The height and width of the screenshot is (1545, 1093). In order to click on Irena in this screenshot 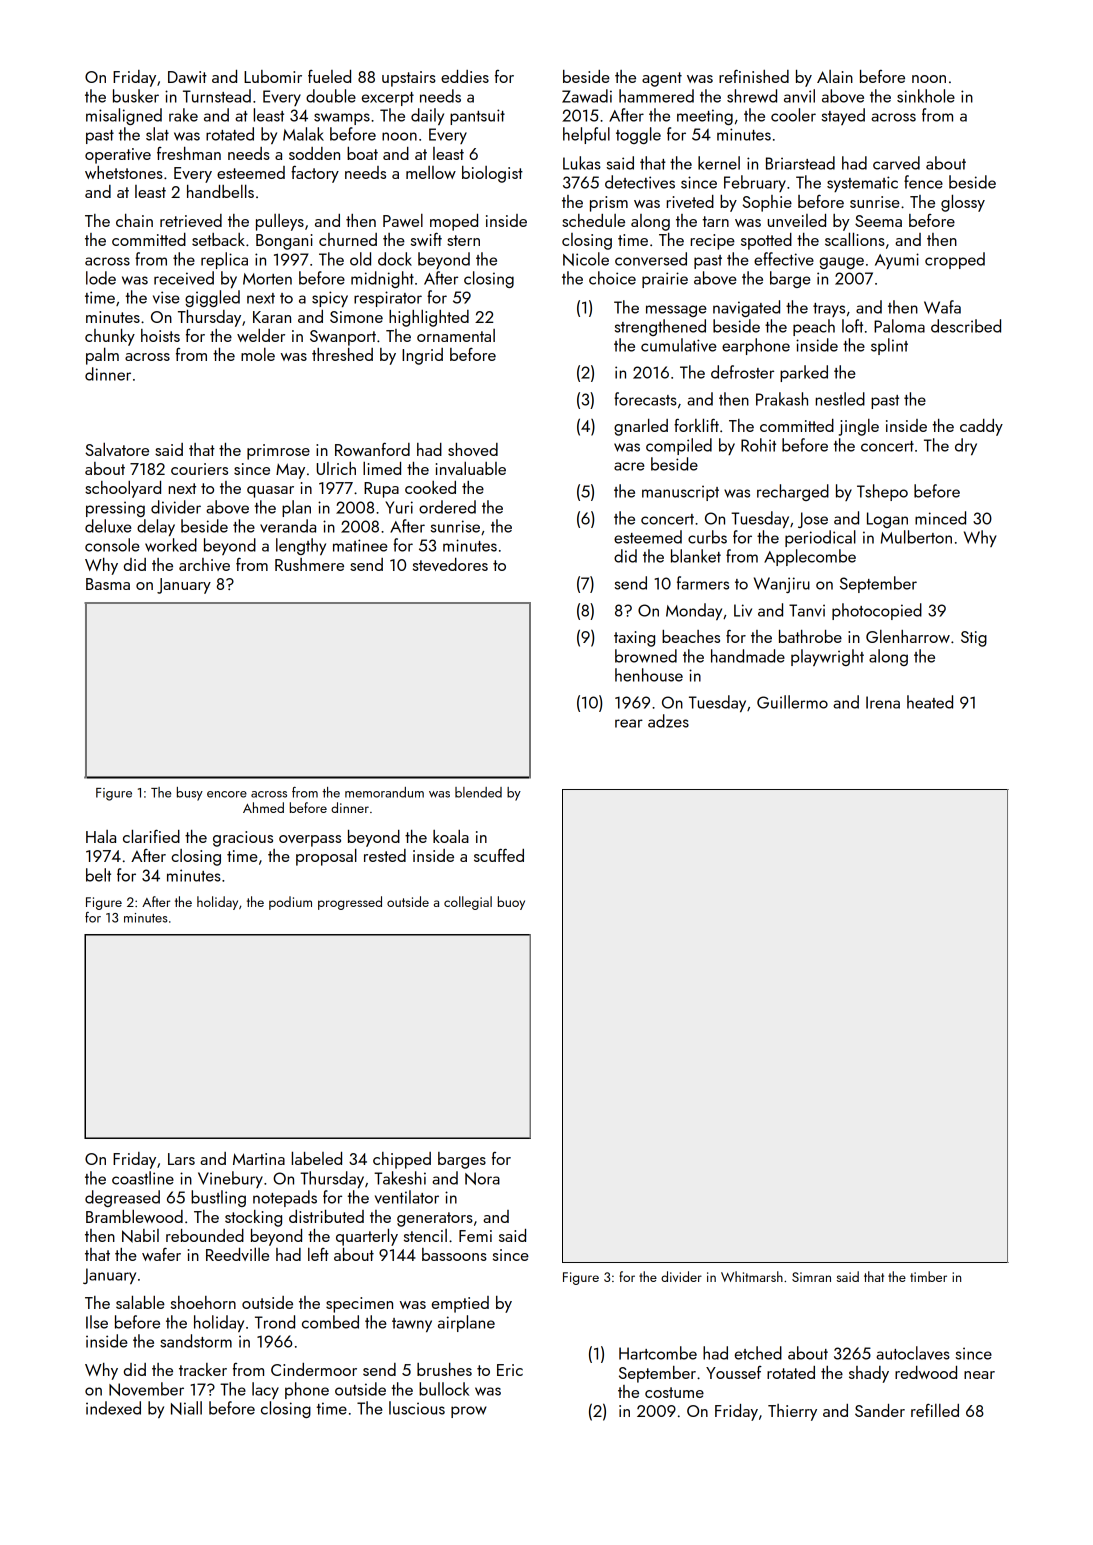, I will do `click(883, 702)`.
